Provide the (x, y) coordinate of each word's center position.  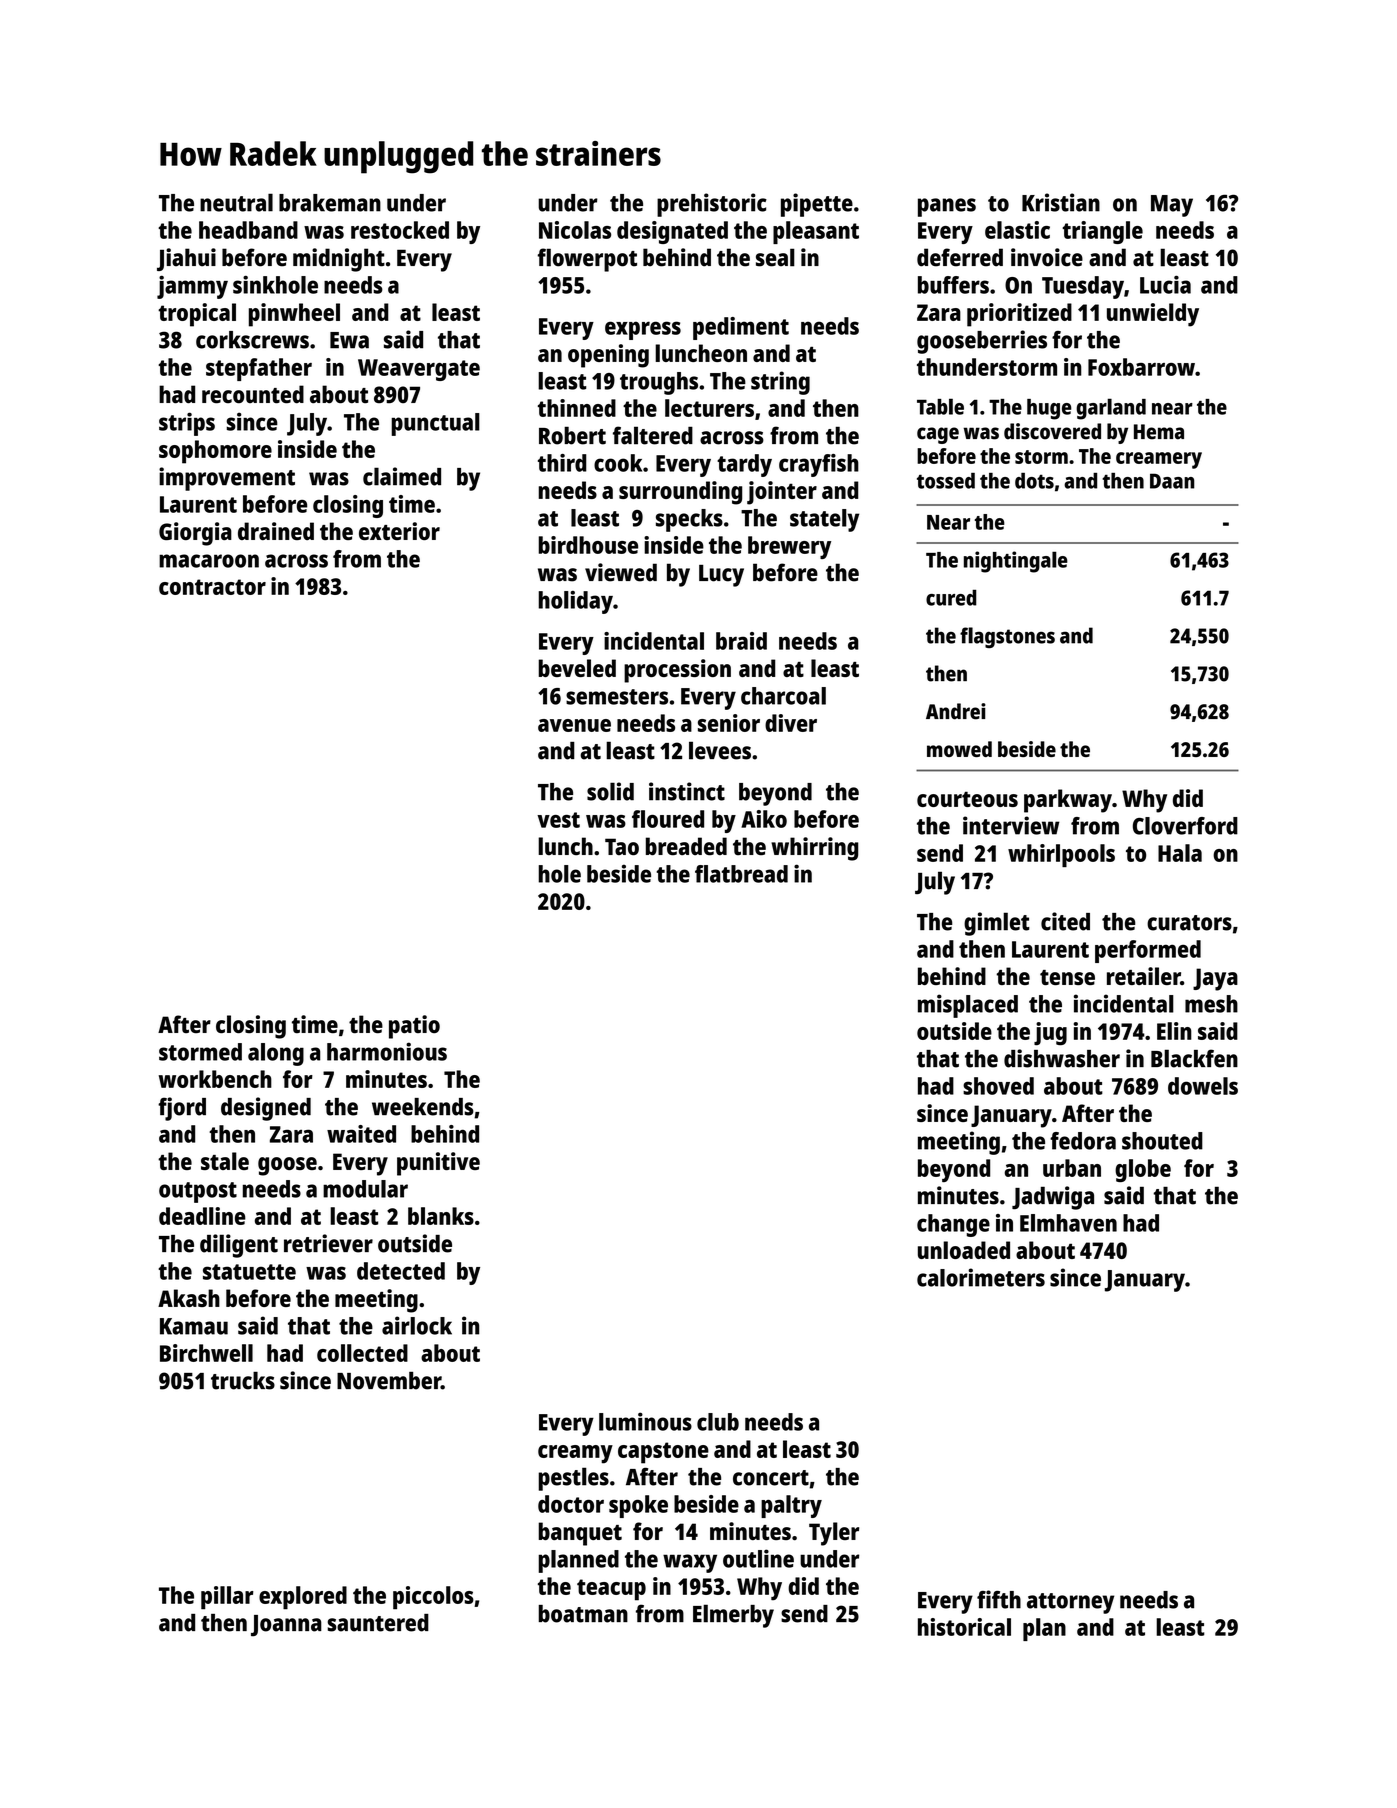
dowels (1203, 1086)
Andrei (956, 711)
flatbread (741, 874)
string (780, 383)
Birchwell (206, 1353)
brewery (789, 547)
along (276, 1054)
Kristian (1061, 202)
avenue (574, 725)
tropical (197, 315)
